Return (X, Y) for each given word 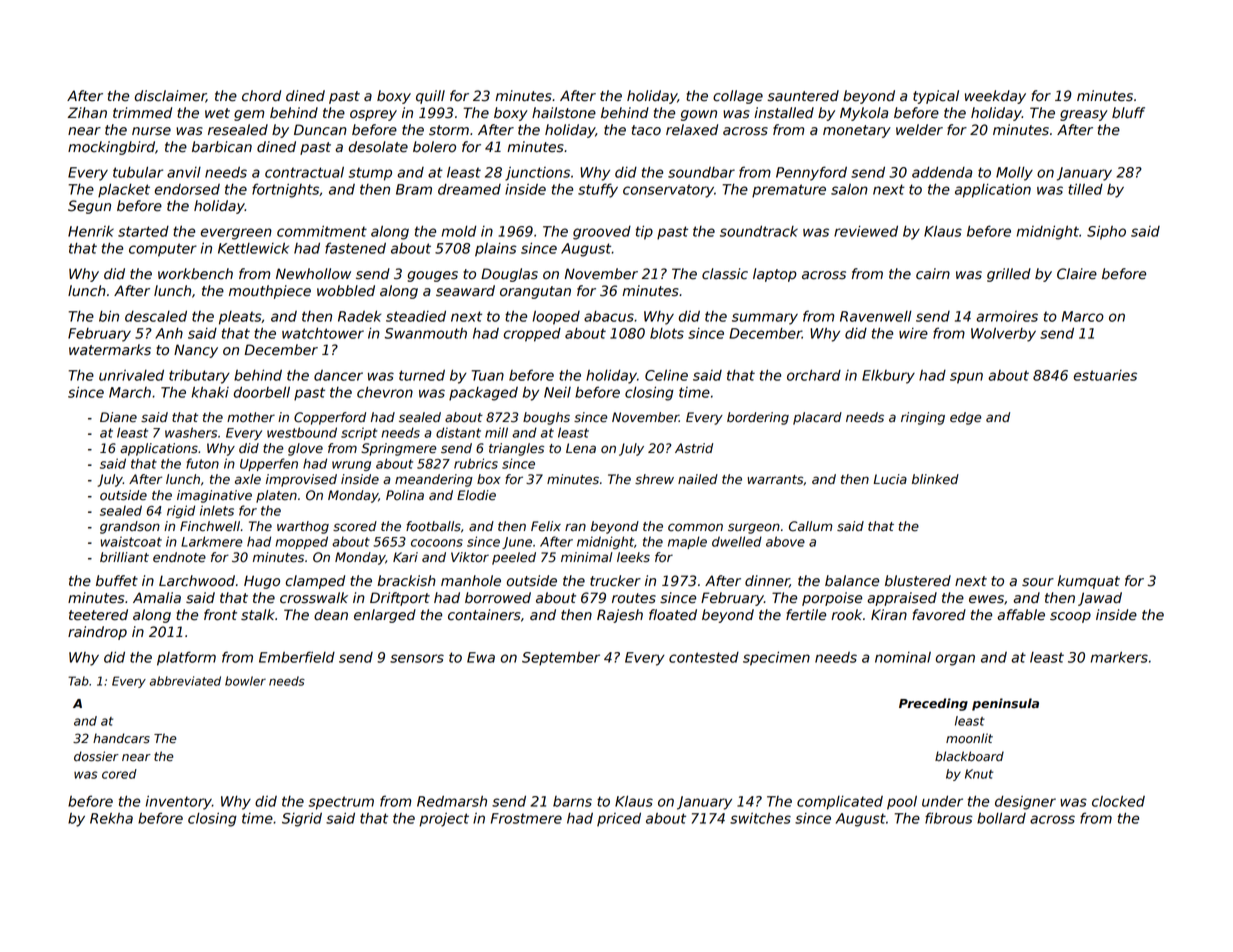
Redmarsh (452, 801)
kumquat (1088, 582)
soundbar (701, 172)
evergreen (236, 234)
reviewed (866, 231)
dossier (96, 756)
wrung (351, 466)
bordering (758, 418)
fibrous (949, 818)
